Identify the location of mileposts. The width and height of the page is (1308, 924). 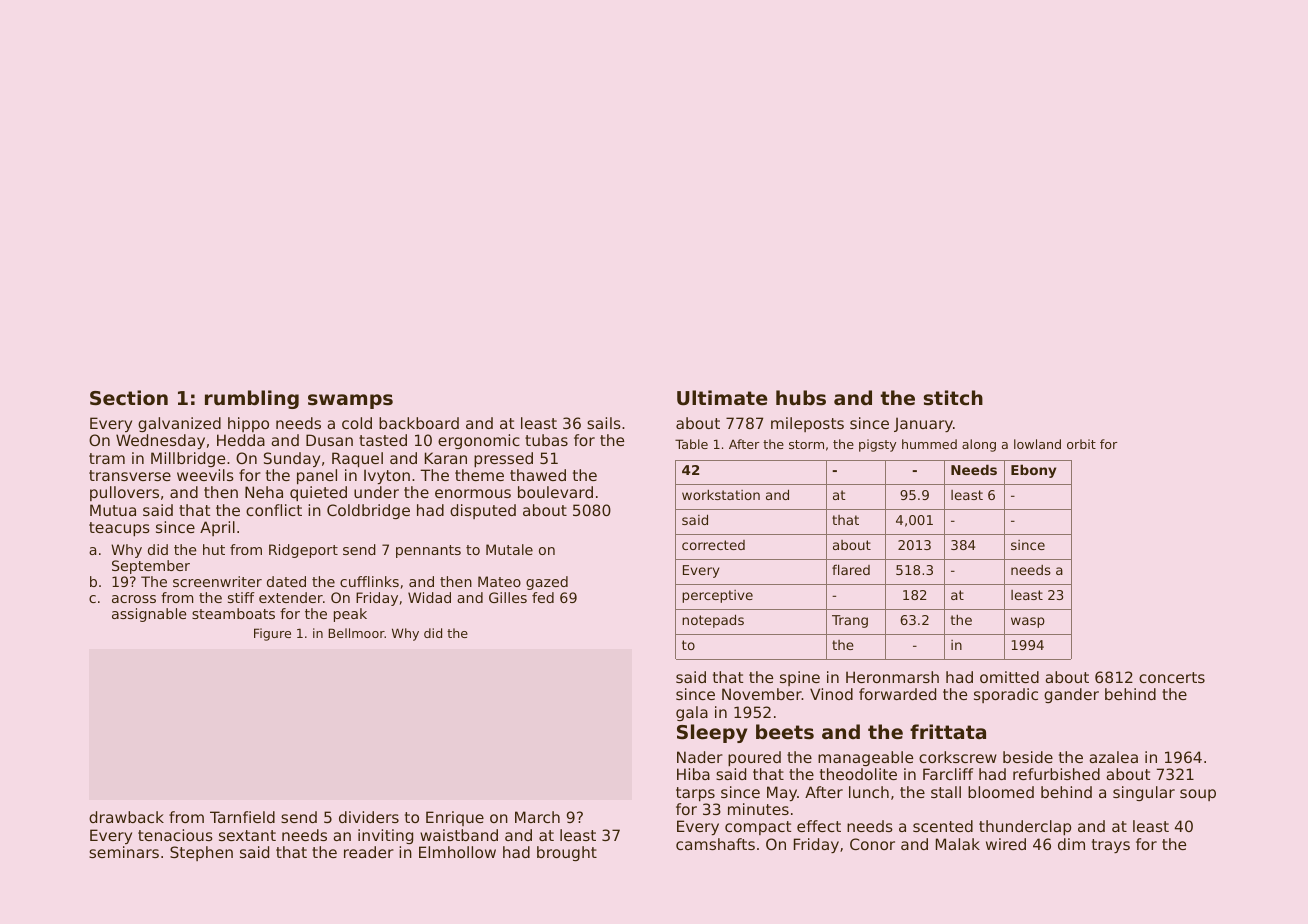
(807, 424).
